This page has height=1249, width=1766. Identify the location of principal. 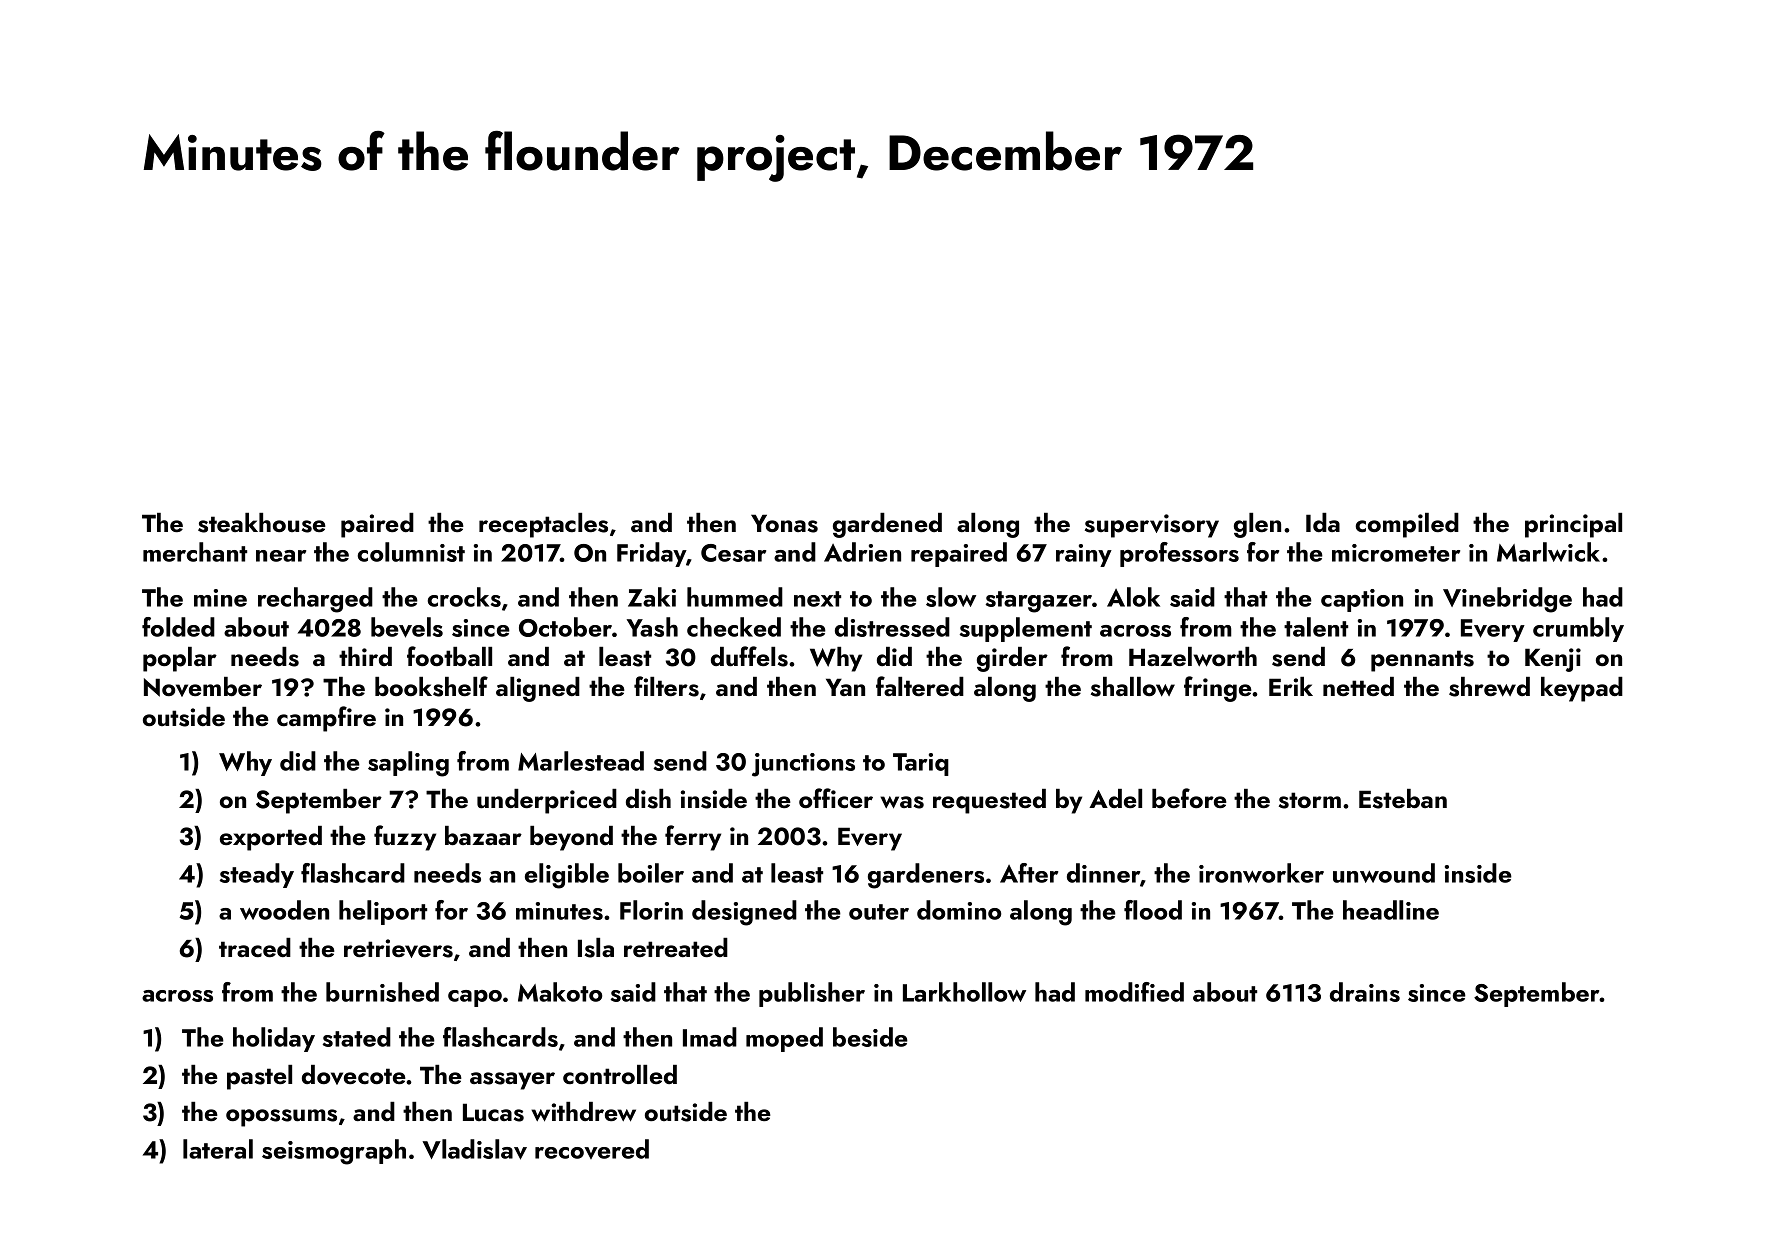
(1573, 525).
